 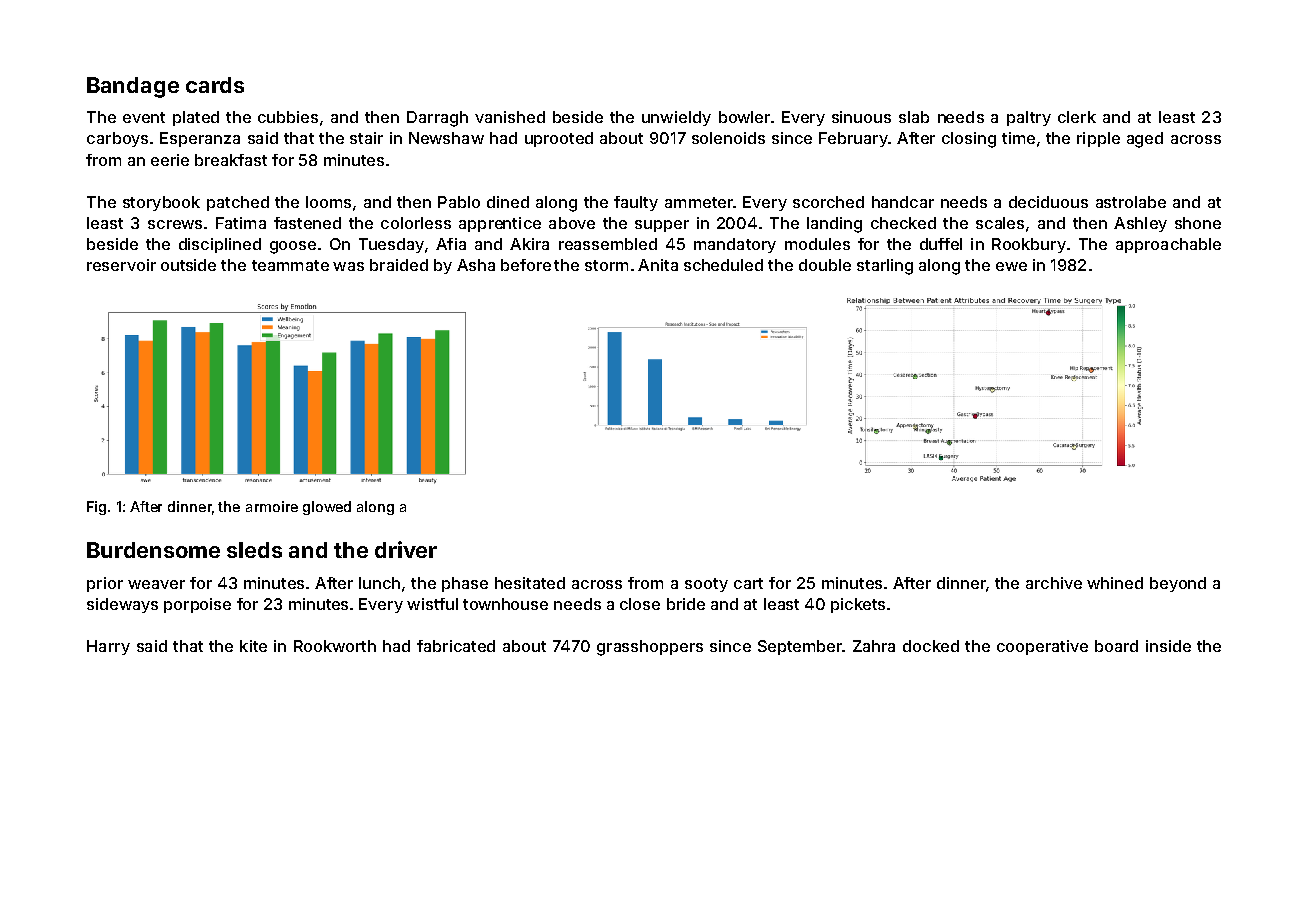 What do you see at coordinates (735, 245) in the screenshot?
I see `mandatory` at bounding box center [735, 245].
